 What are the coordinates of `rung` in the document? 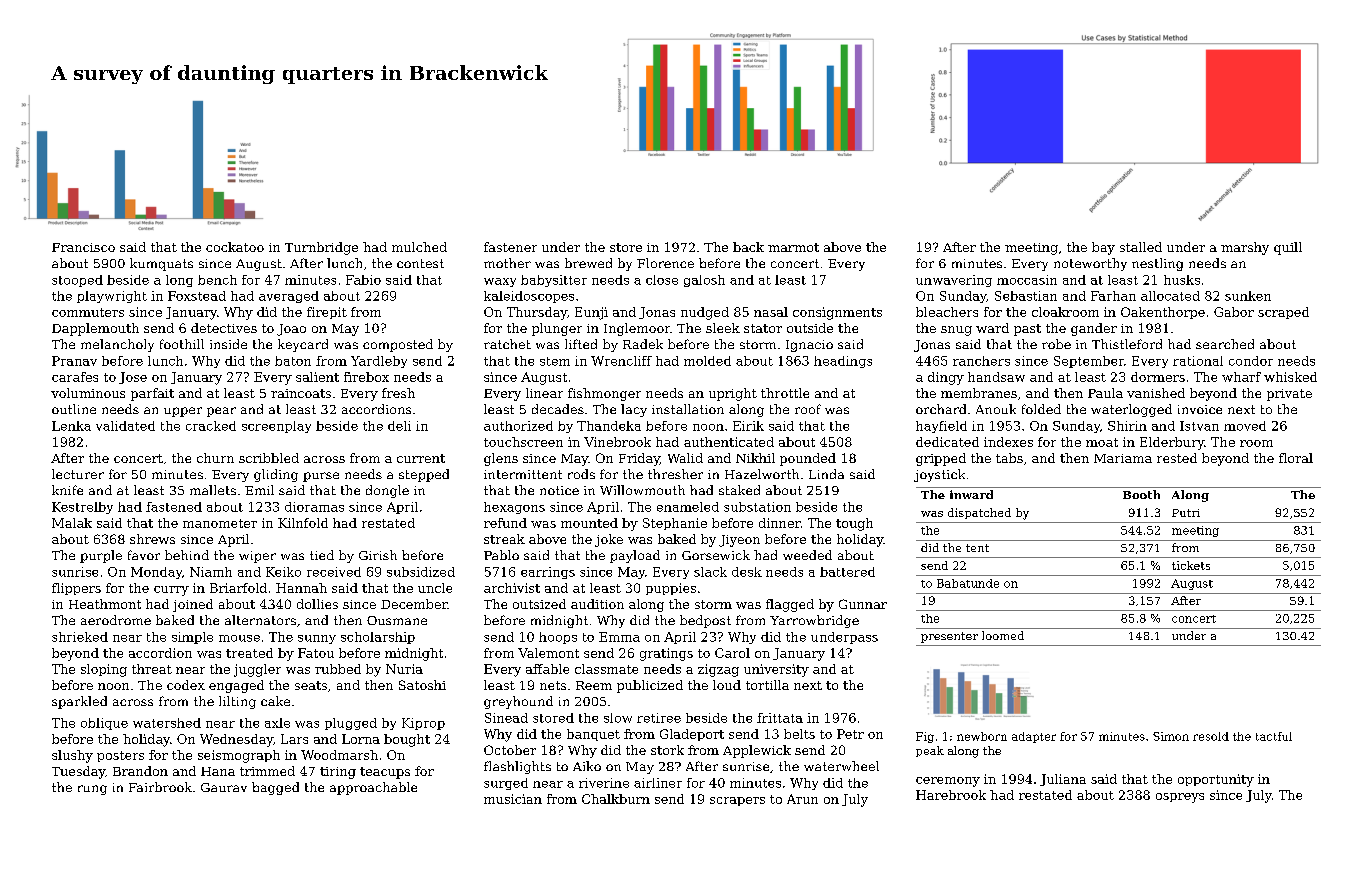 It's located at (92, 790).
